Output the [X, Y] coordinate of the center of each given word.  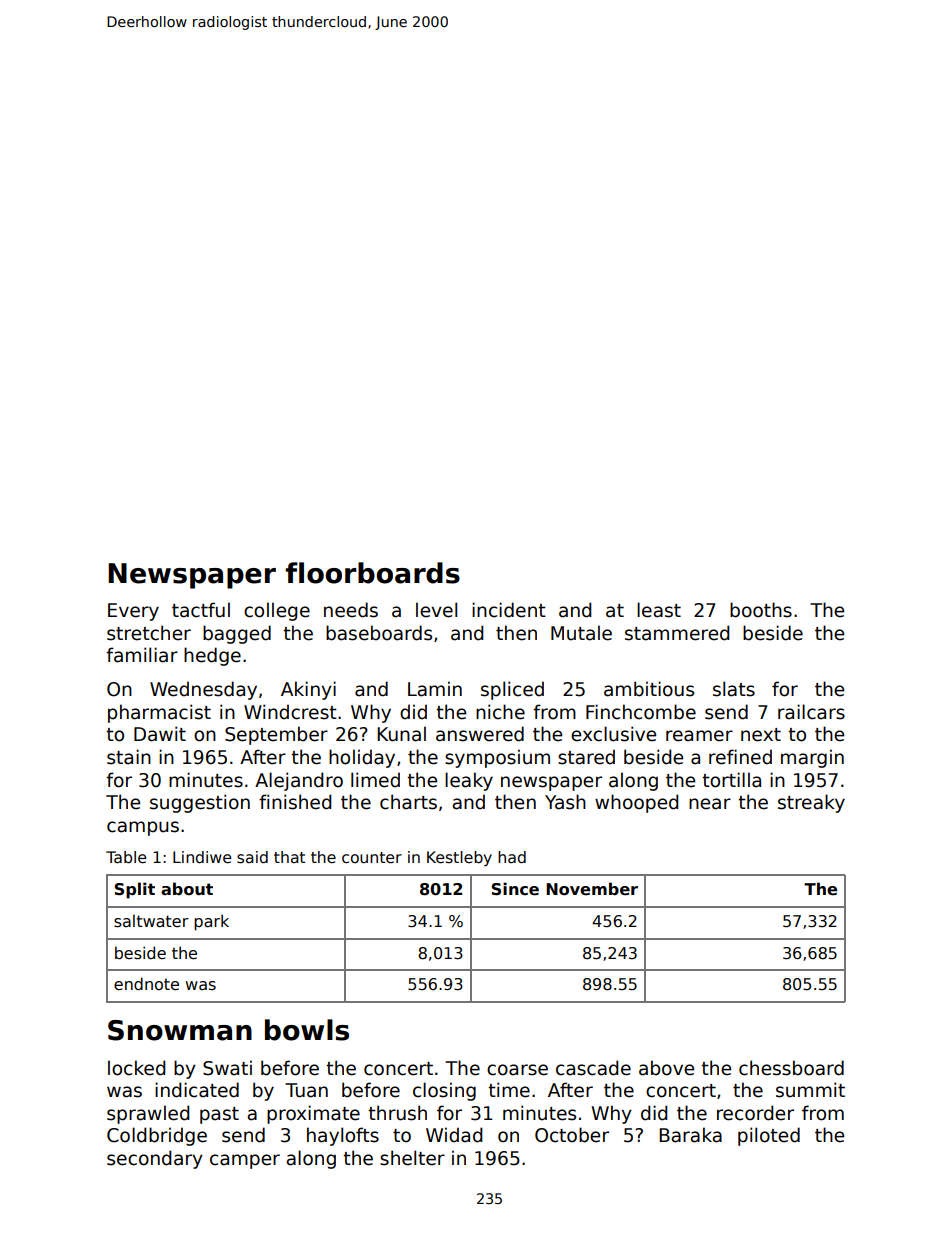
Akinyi [308, 690]
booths [761, 610]
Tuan [306, 1090]
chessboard [791, 1068]
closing [444, 1091]
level [436, 610]
